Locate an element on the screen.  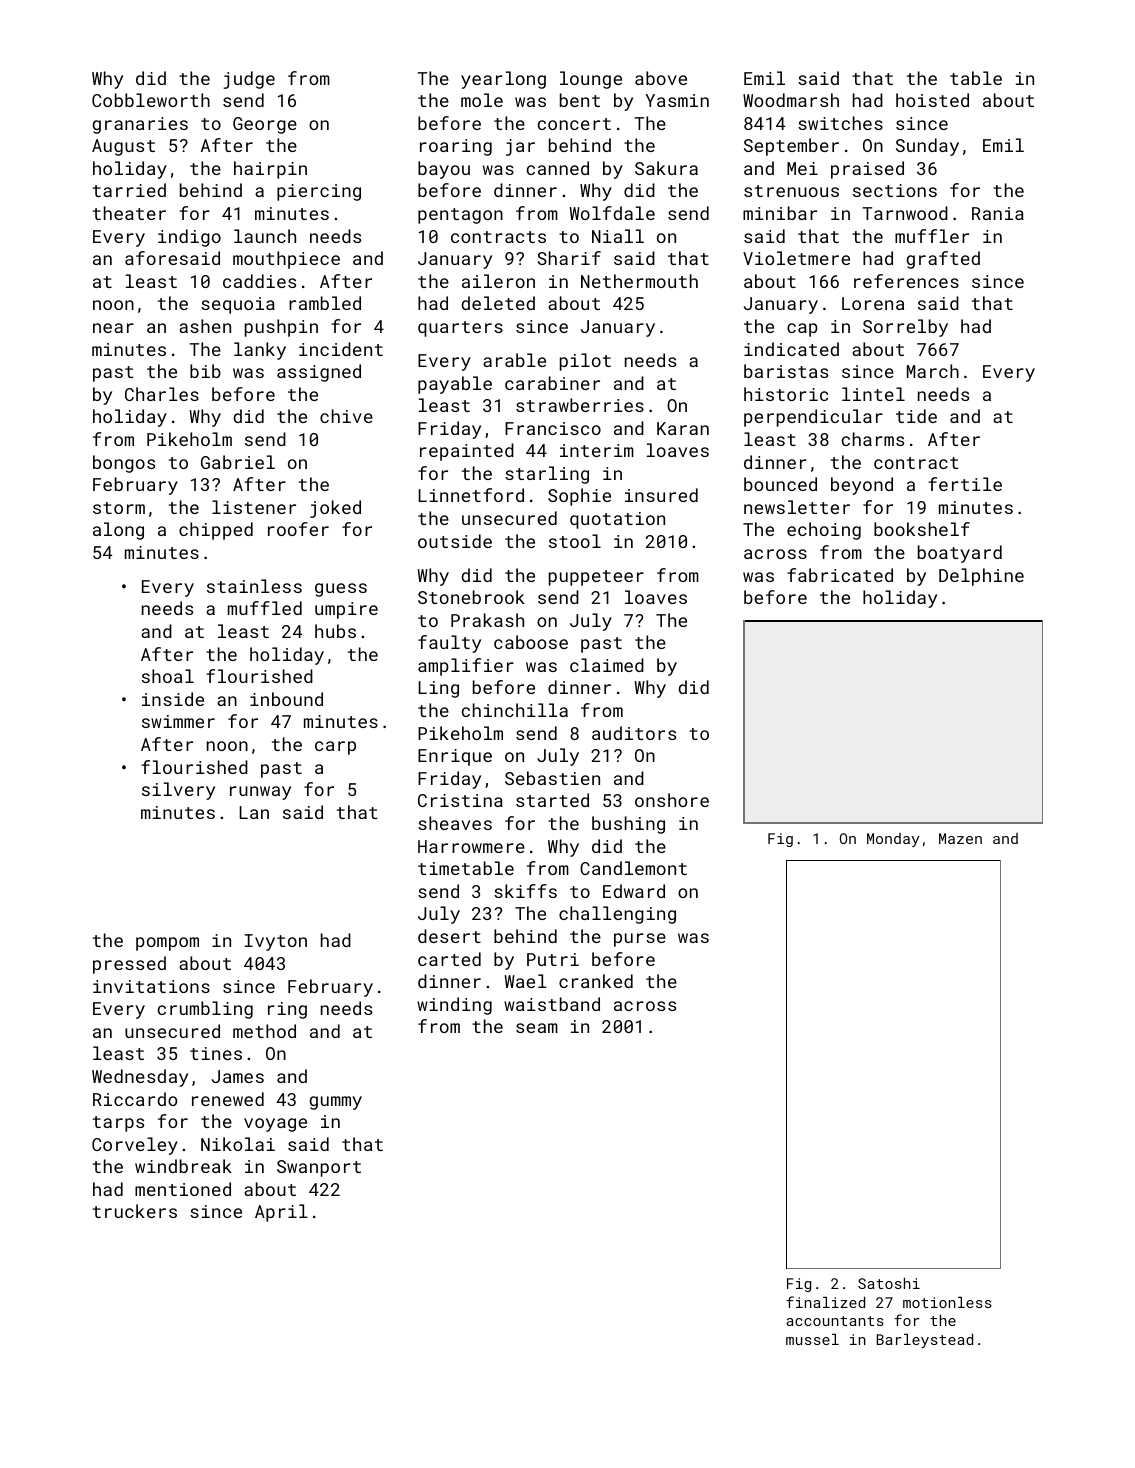
mussel is located at coordinates (812, 1339).
